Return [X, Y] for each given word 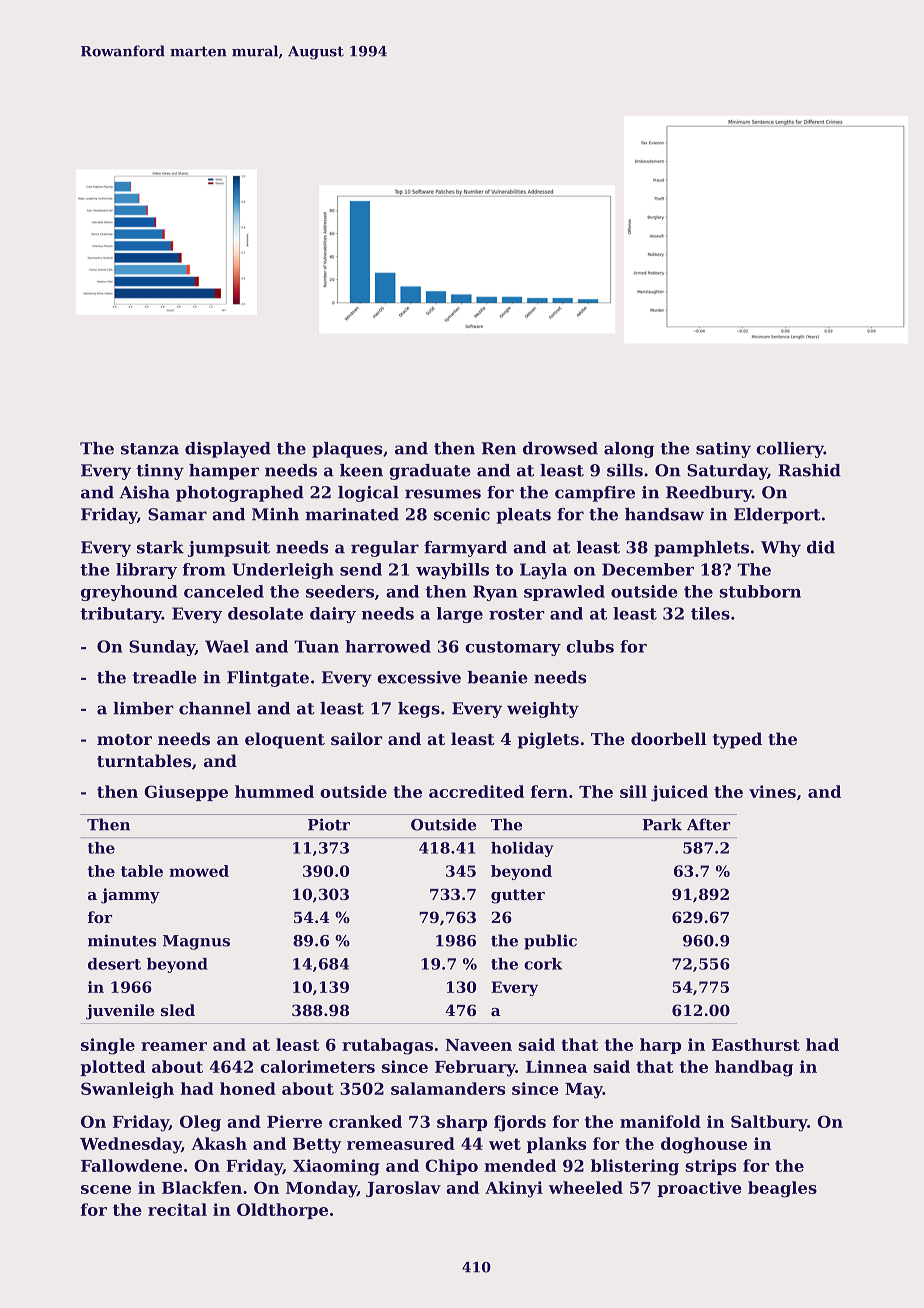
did [821, 547]
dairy [333, 615]
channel [215, 708]
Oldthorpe [282, 1211]
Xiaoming [336, 1167]
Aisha [144, 492]
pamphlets [701, 549]
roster [517, 614]
